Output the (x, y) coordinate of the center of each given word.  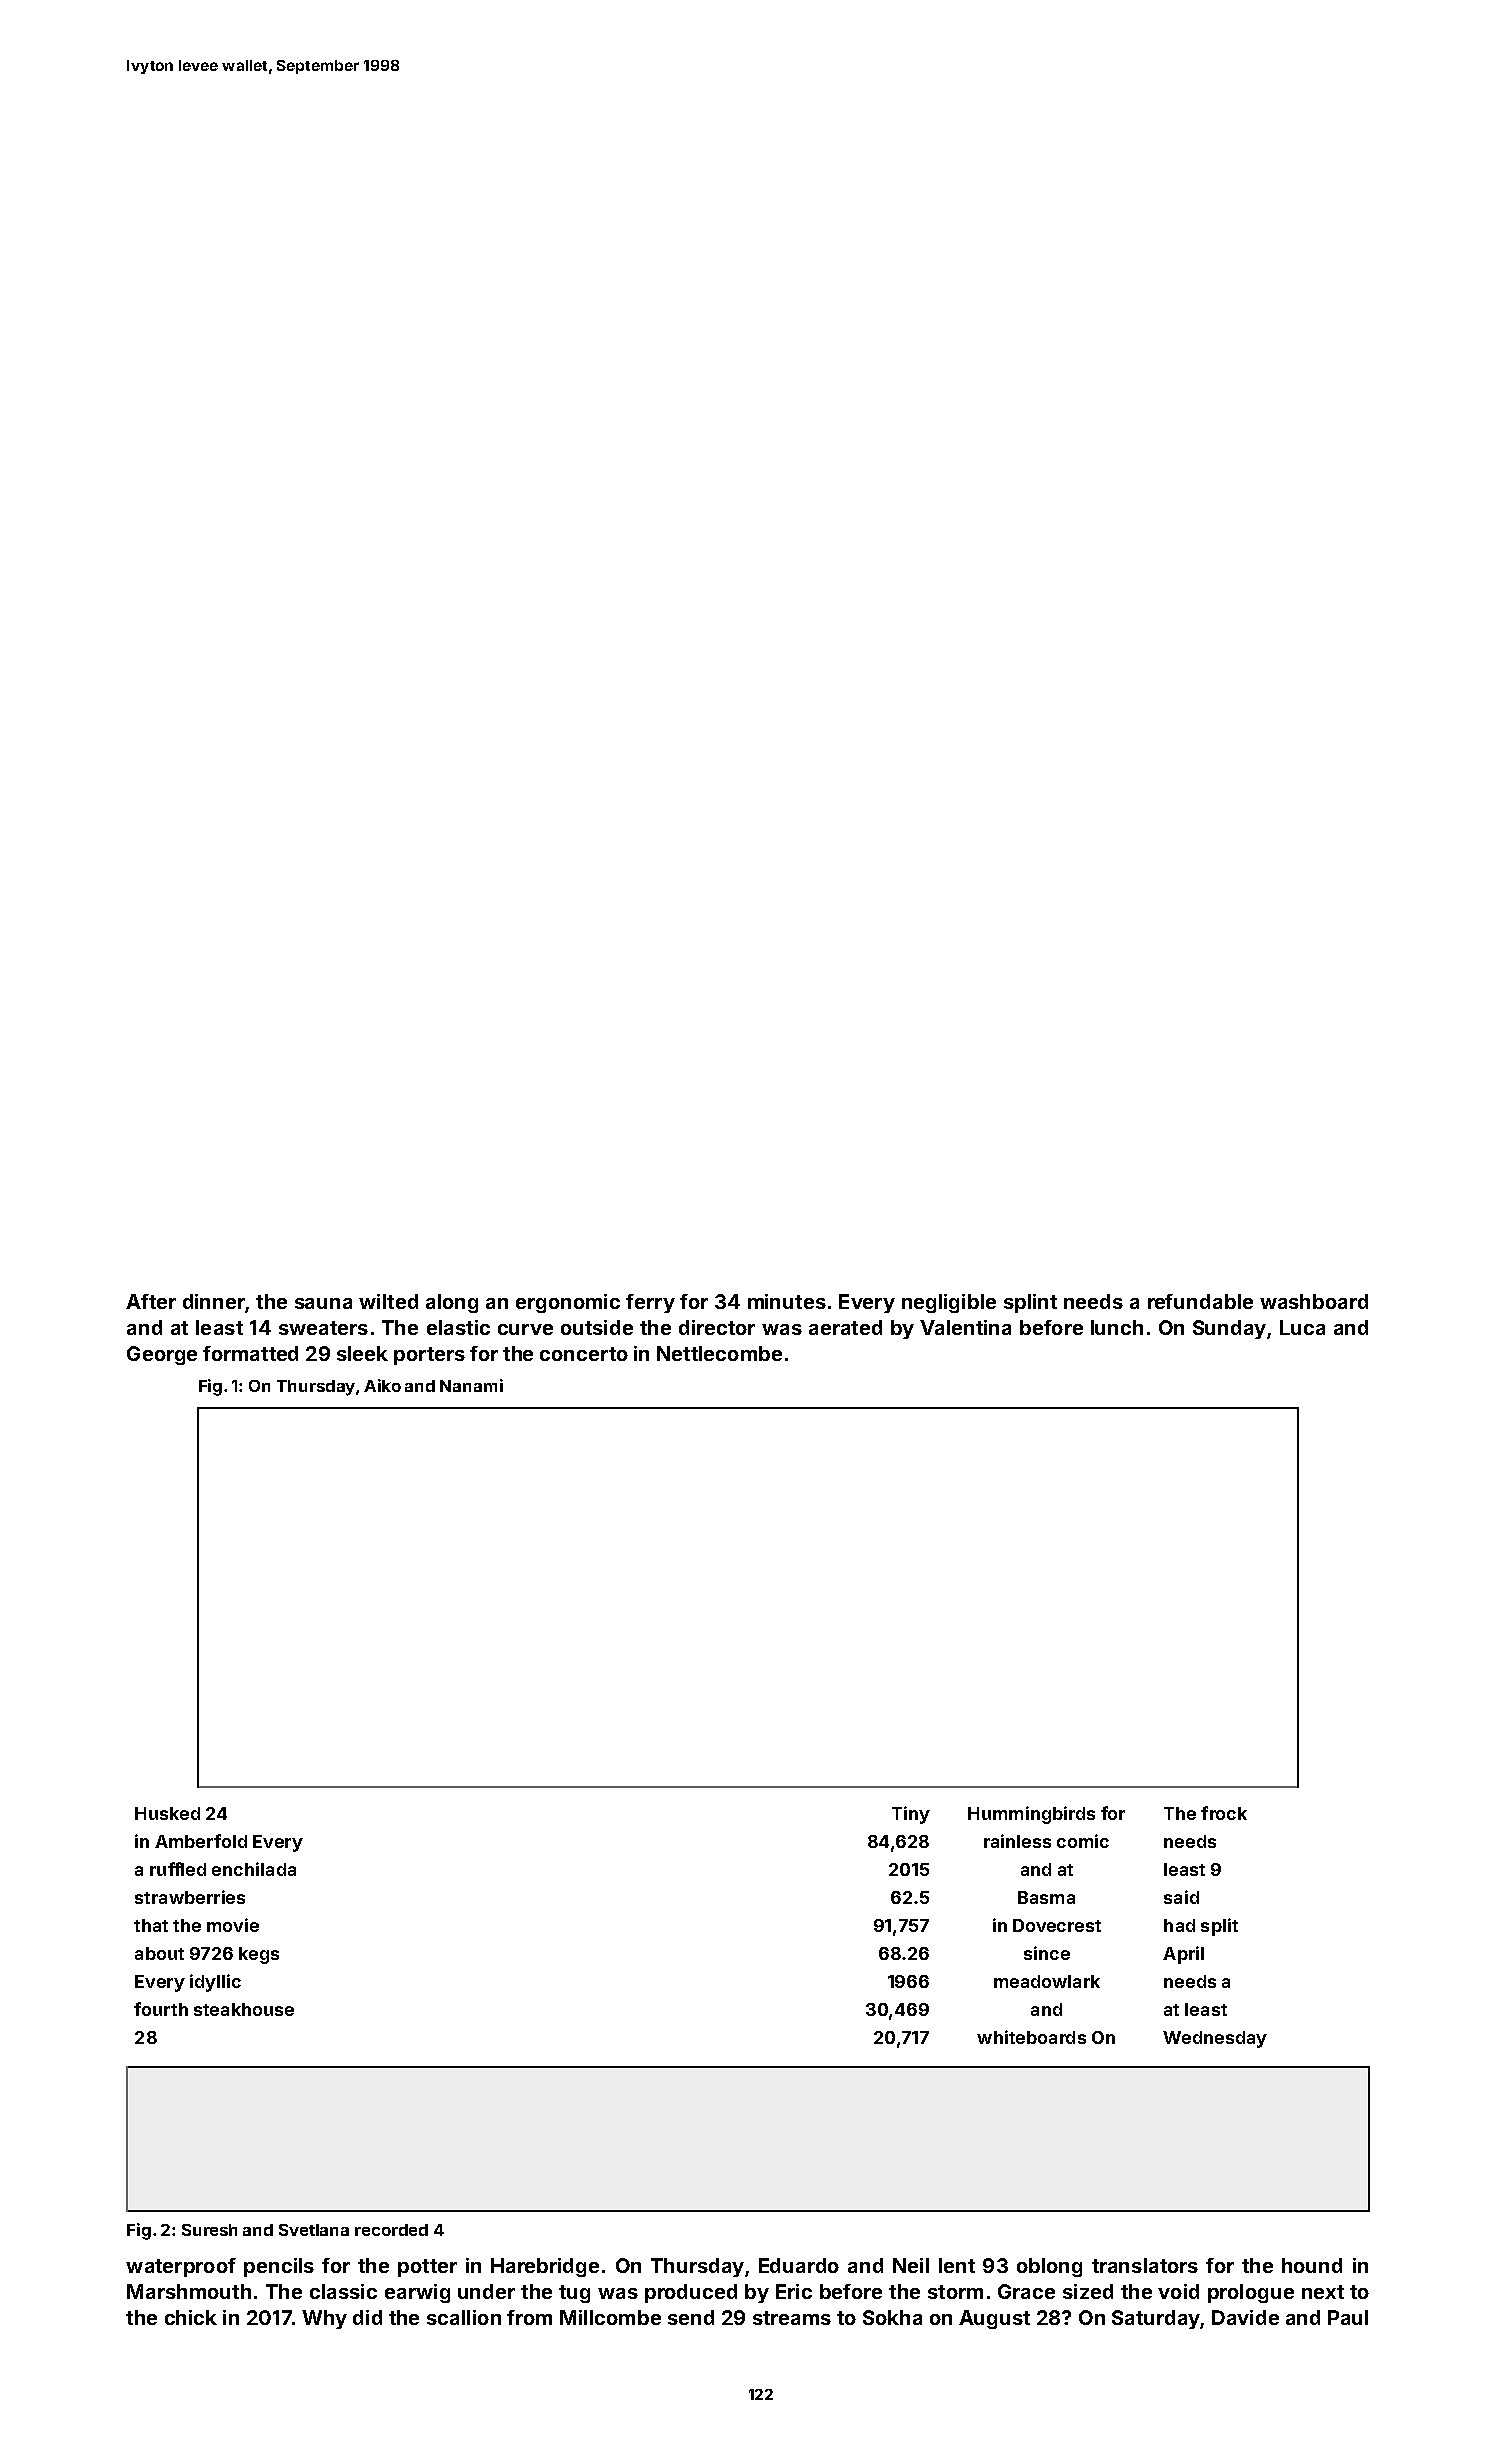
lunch (1117, 1327)
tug (574, 2294)
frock (1224, 1813)
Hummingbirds (1031, 1815)
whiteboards (1031, 2037)
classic (343, 2291)
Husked (167, 1813)
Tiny (911, 1815)
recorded (391, 2230)
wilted (388, 1301)
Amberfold (201, 1841)
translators (1145, 2265)
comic (1083, 1841)
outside (597, 1327)
